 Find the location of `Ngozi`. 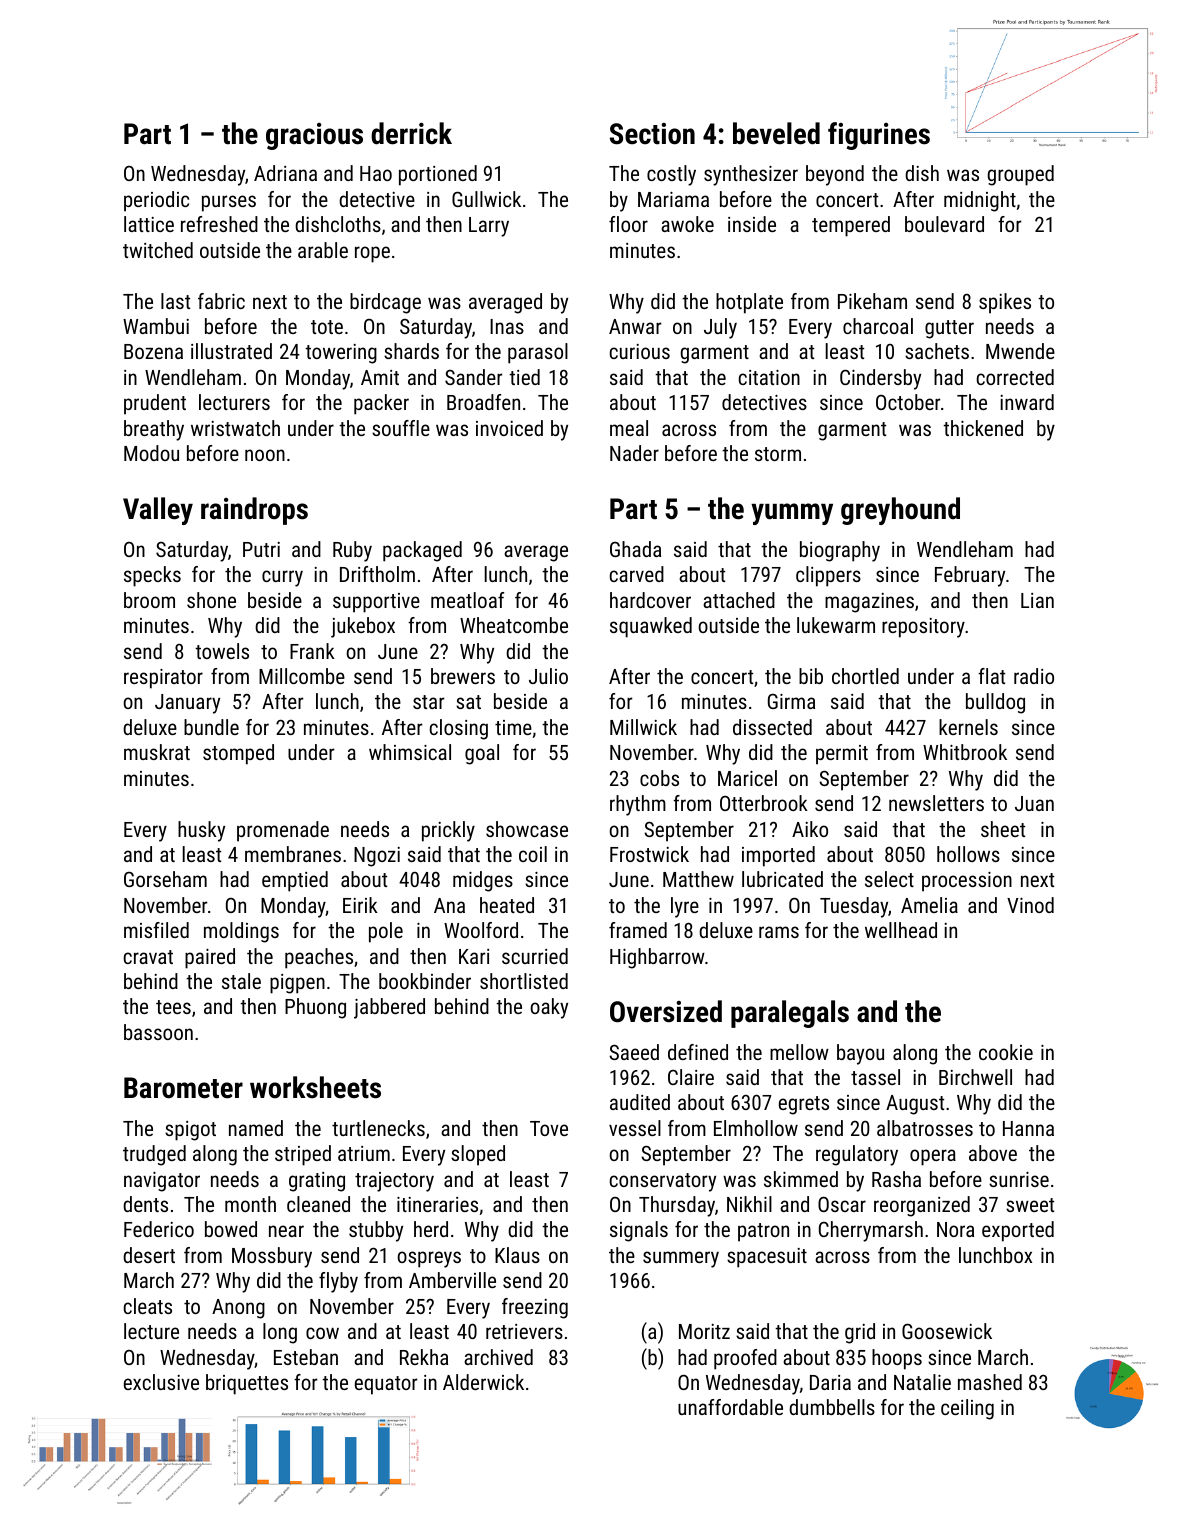

Ngozi is located at coordinates (377, 857).
